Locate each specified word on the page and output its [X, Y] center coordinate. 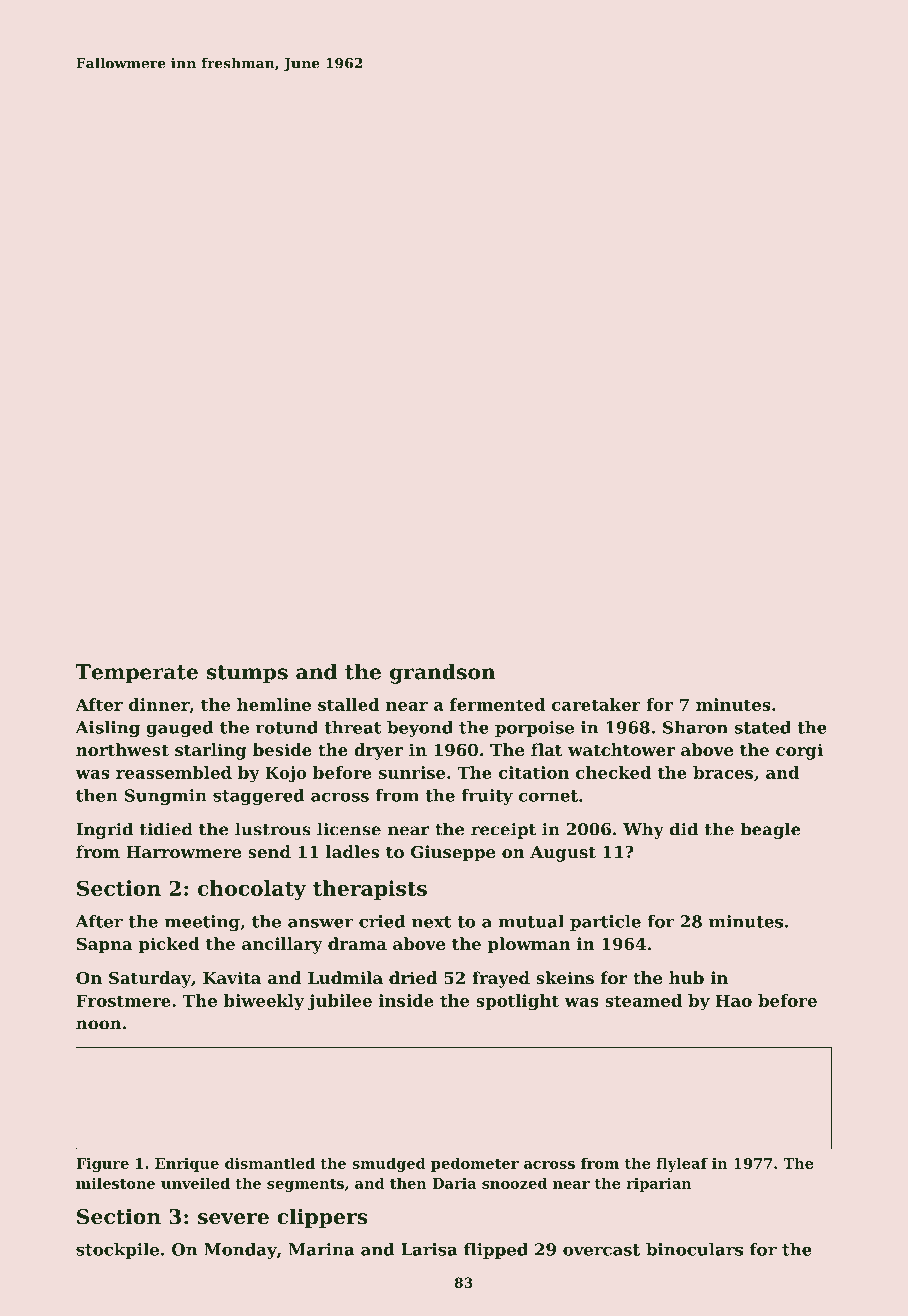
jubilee [340, 1002]
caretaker [596, 704]
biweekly [264, 1002]
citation [533, 772]
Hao [734, 1000]
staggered [258, 797]
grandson [443, 674]
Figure [102, 1165]
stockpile [117, 1251]
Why [643, 830]
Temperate [137, 674]
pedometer [475, 1164]
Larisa [429, 1249]
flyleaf [682, 1164]
